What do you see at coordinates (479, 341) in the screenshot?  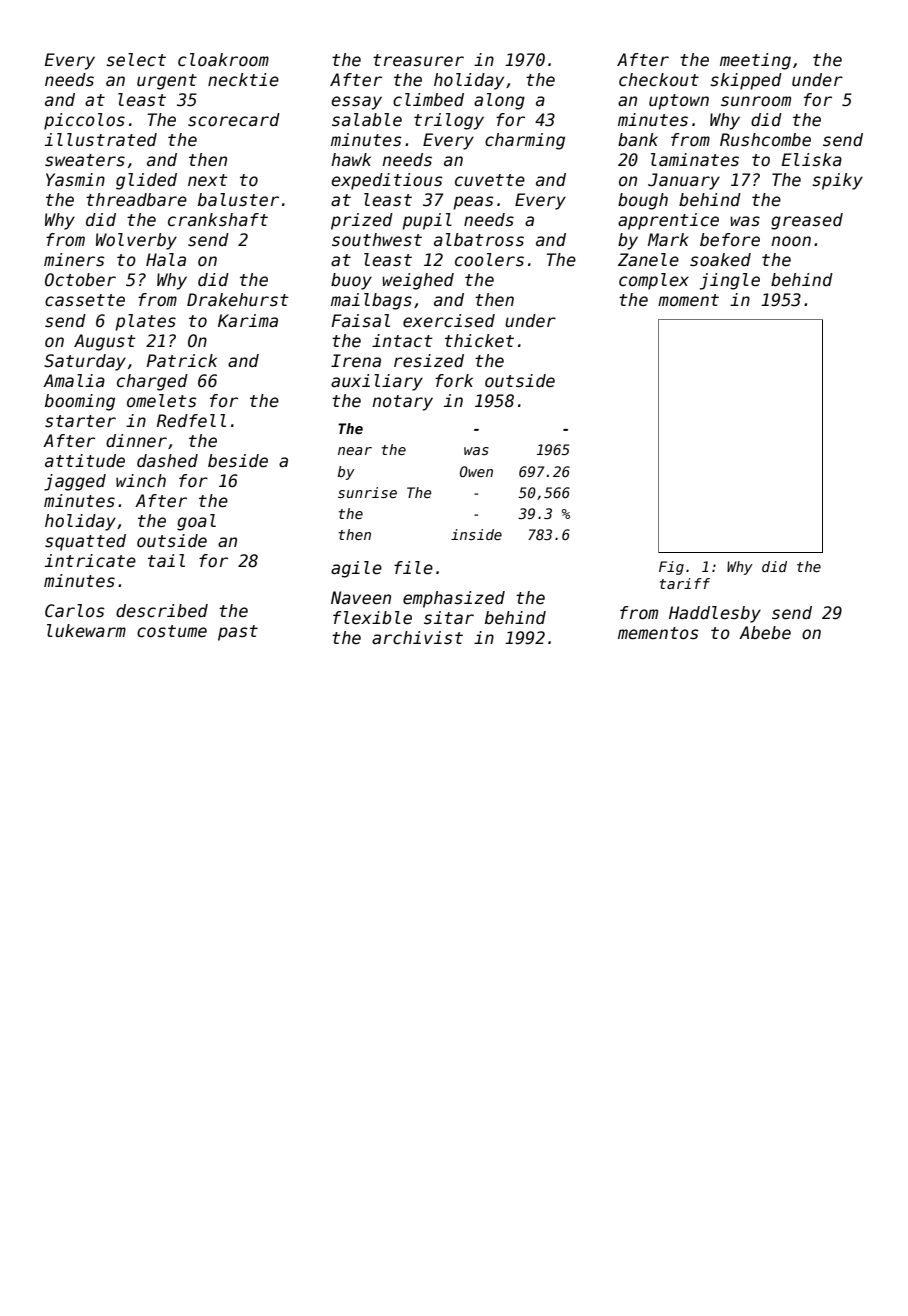 I see `thicket` at bounding box center [479, 341].
